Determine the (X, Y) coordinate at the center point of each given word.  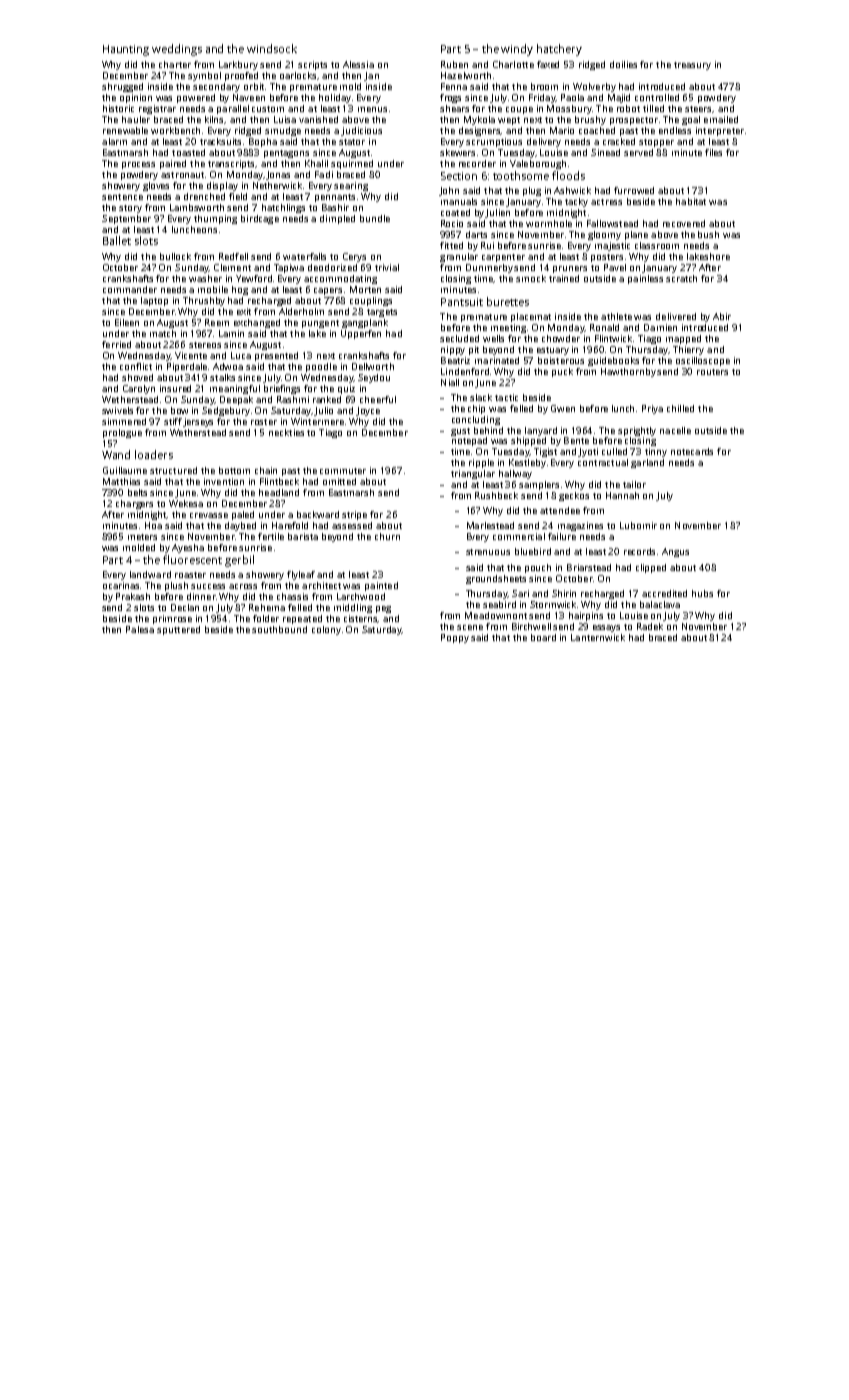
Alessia (358, 64)
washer (205, 278)
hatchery (559, 50)
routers (712, 372)
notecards (692, 451)
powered (196, 98)
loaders (154, 454)
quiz (346, 389)
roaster (190, 575)
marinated (497, 360)
